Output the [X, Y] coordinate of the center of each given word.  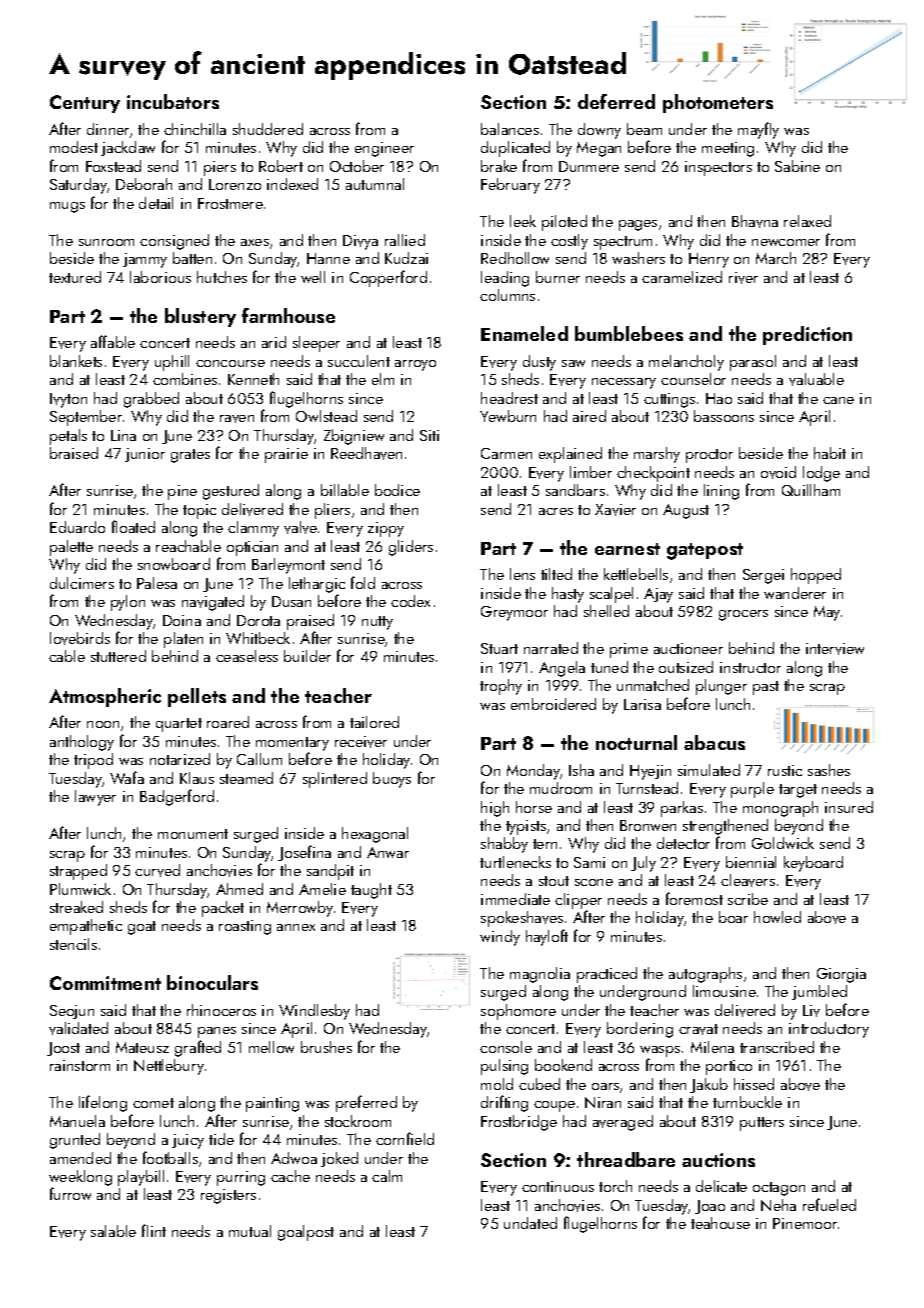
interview [835, 649]
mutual [250, 1231]
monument [193, 834]
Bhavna [755, 221]
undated [530, 1223]
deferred [616, 101]
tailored [374, 722]
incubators [173, 101]
